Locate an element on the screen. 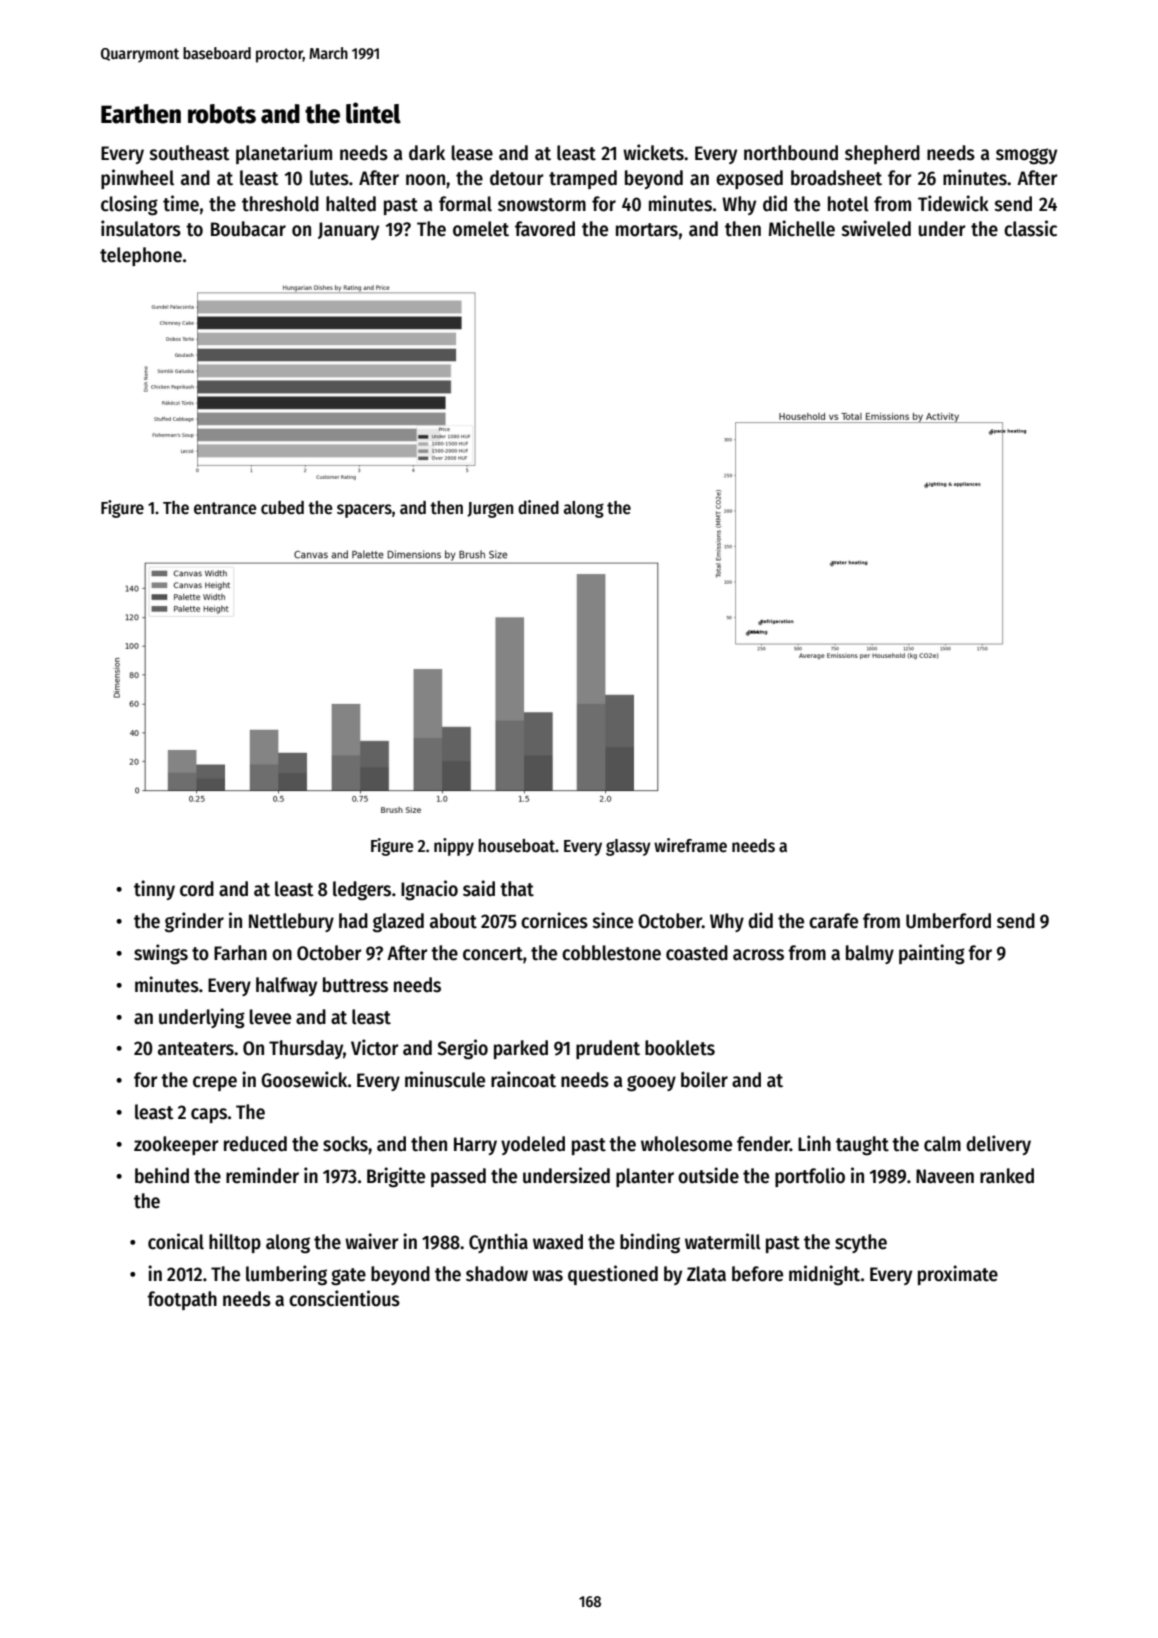  Tidewick is located at coordinates (953, 203).
